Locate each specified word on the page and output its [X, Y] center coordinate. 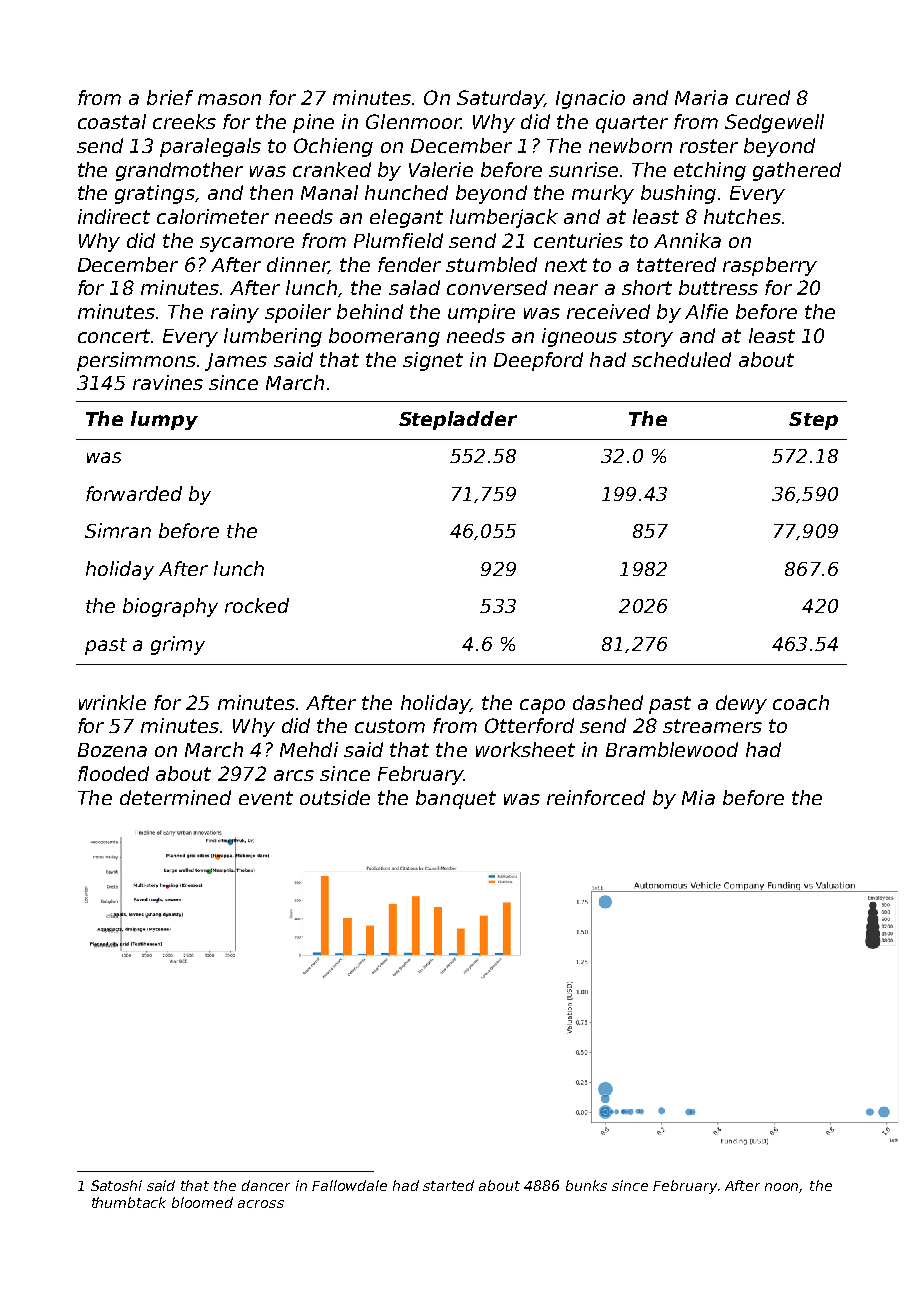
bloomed [202, 1202]
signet [433, 361]
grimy [178, 645]
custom [390, 726]
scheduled [681, 359]
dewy [741, 704]
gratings [154, 194]
